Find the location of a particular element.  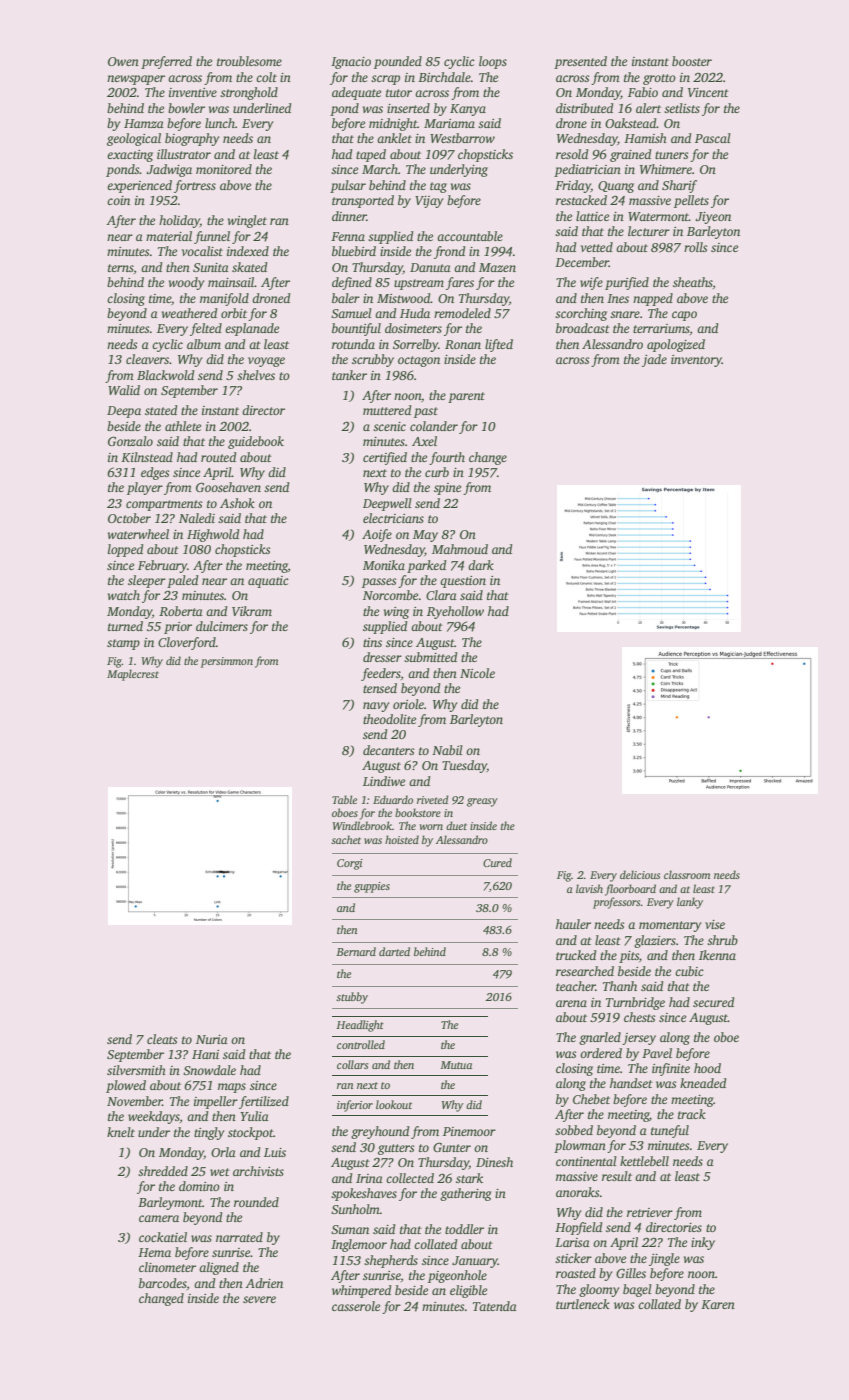

impeller is located at coordinates (216, 1102).
